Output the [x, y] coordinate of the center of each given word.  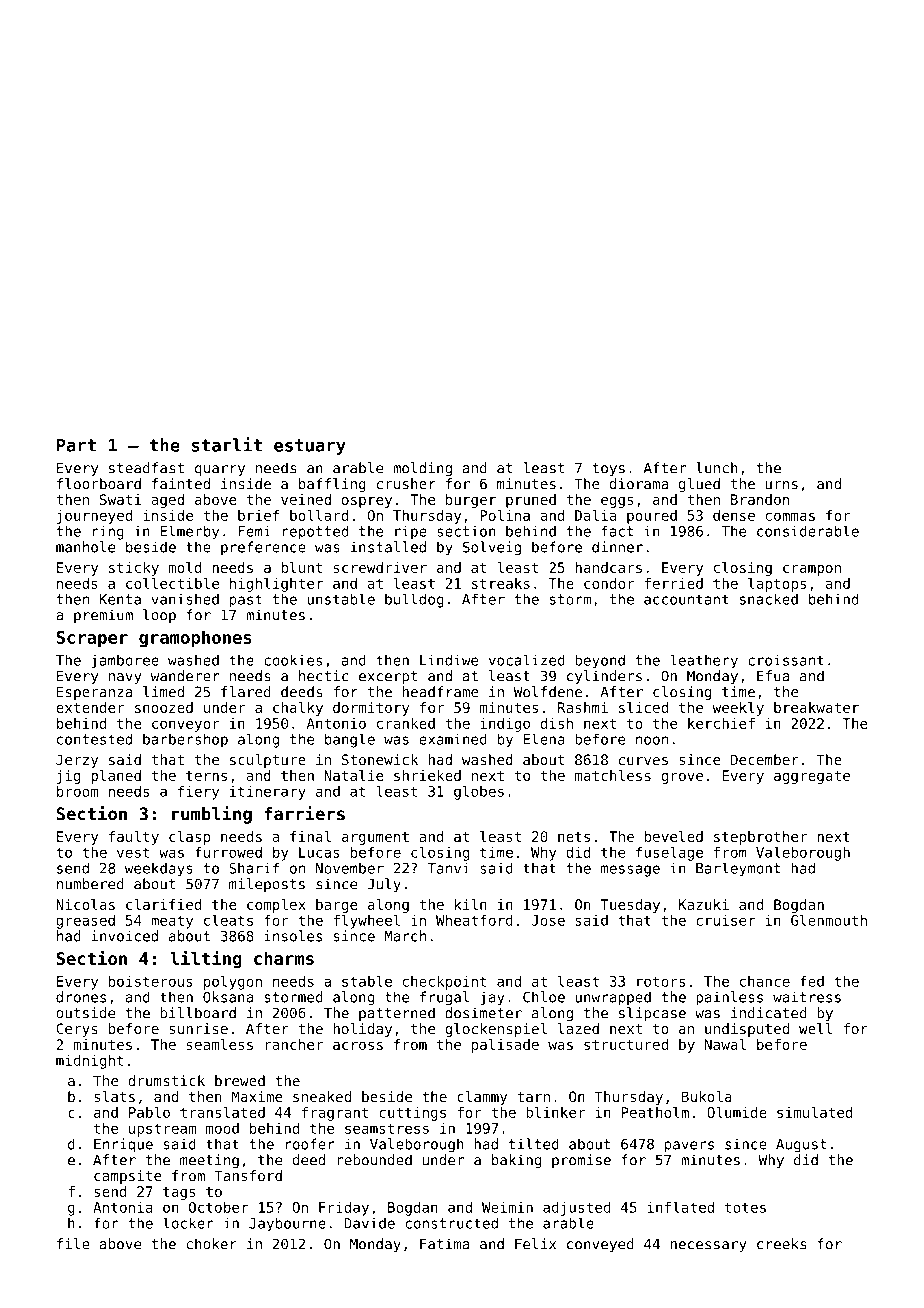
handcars [608, 567]
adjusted [577, 1208]
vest [133, 852]
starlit [227, 444]
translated [222, 1112]
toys [608, 469]
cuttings [412, 1114]
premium [103, 616]
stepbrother [760, 838]
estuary [310, 447]
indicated [769, 1013]
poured [652, 517]
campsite [128, 1177]
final [310, 836]
